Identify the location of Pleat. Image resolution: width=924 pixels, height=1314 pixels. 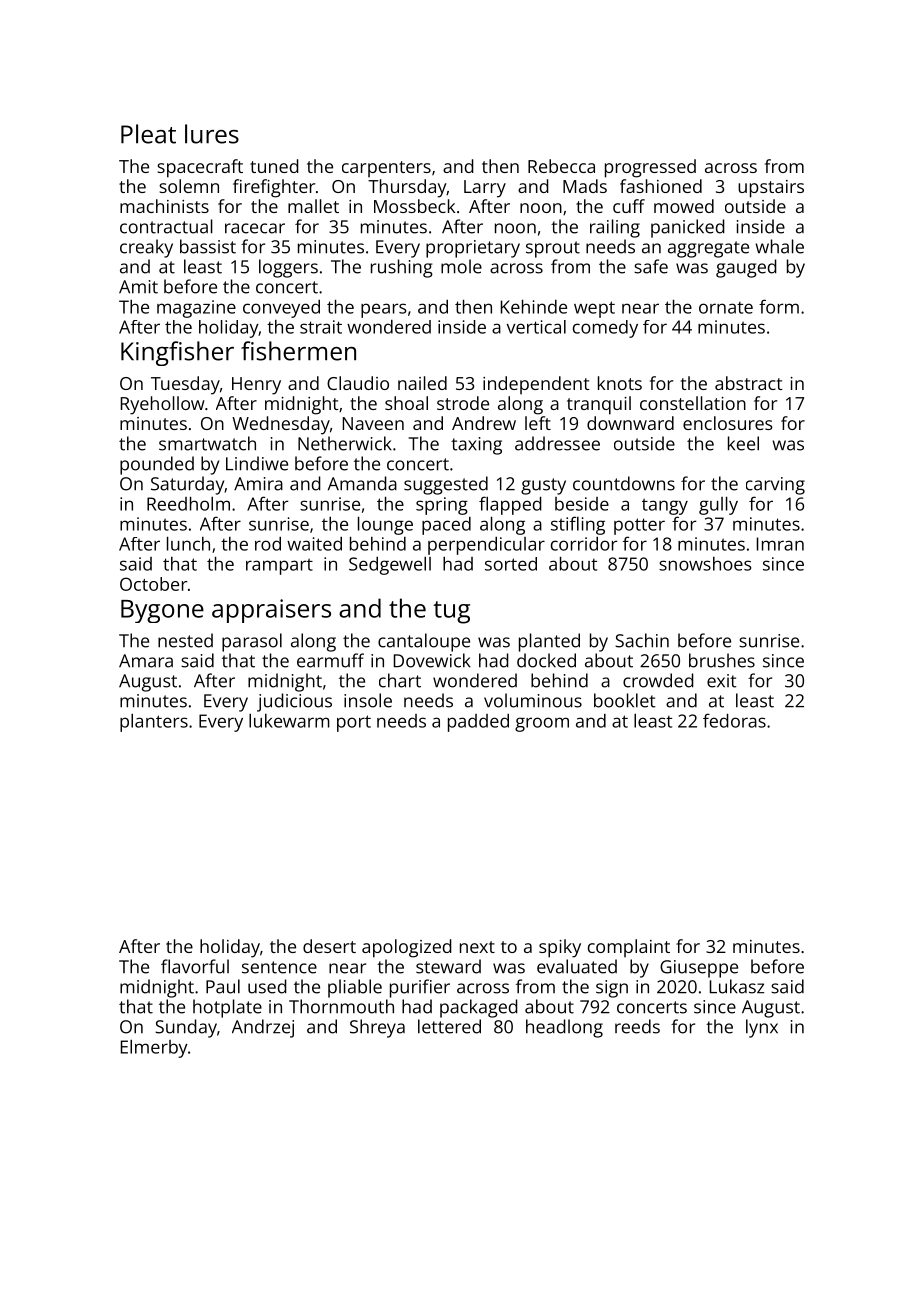
(148, 134).
